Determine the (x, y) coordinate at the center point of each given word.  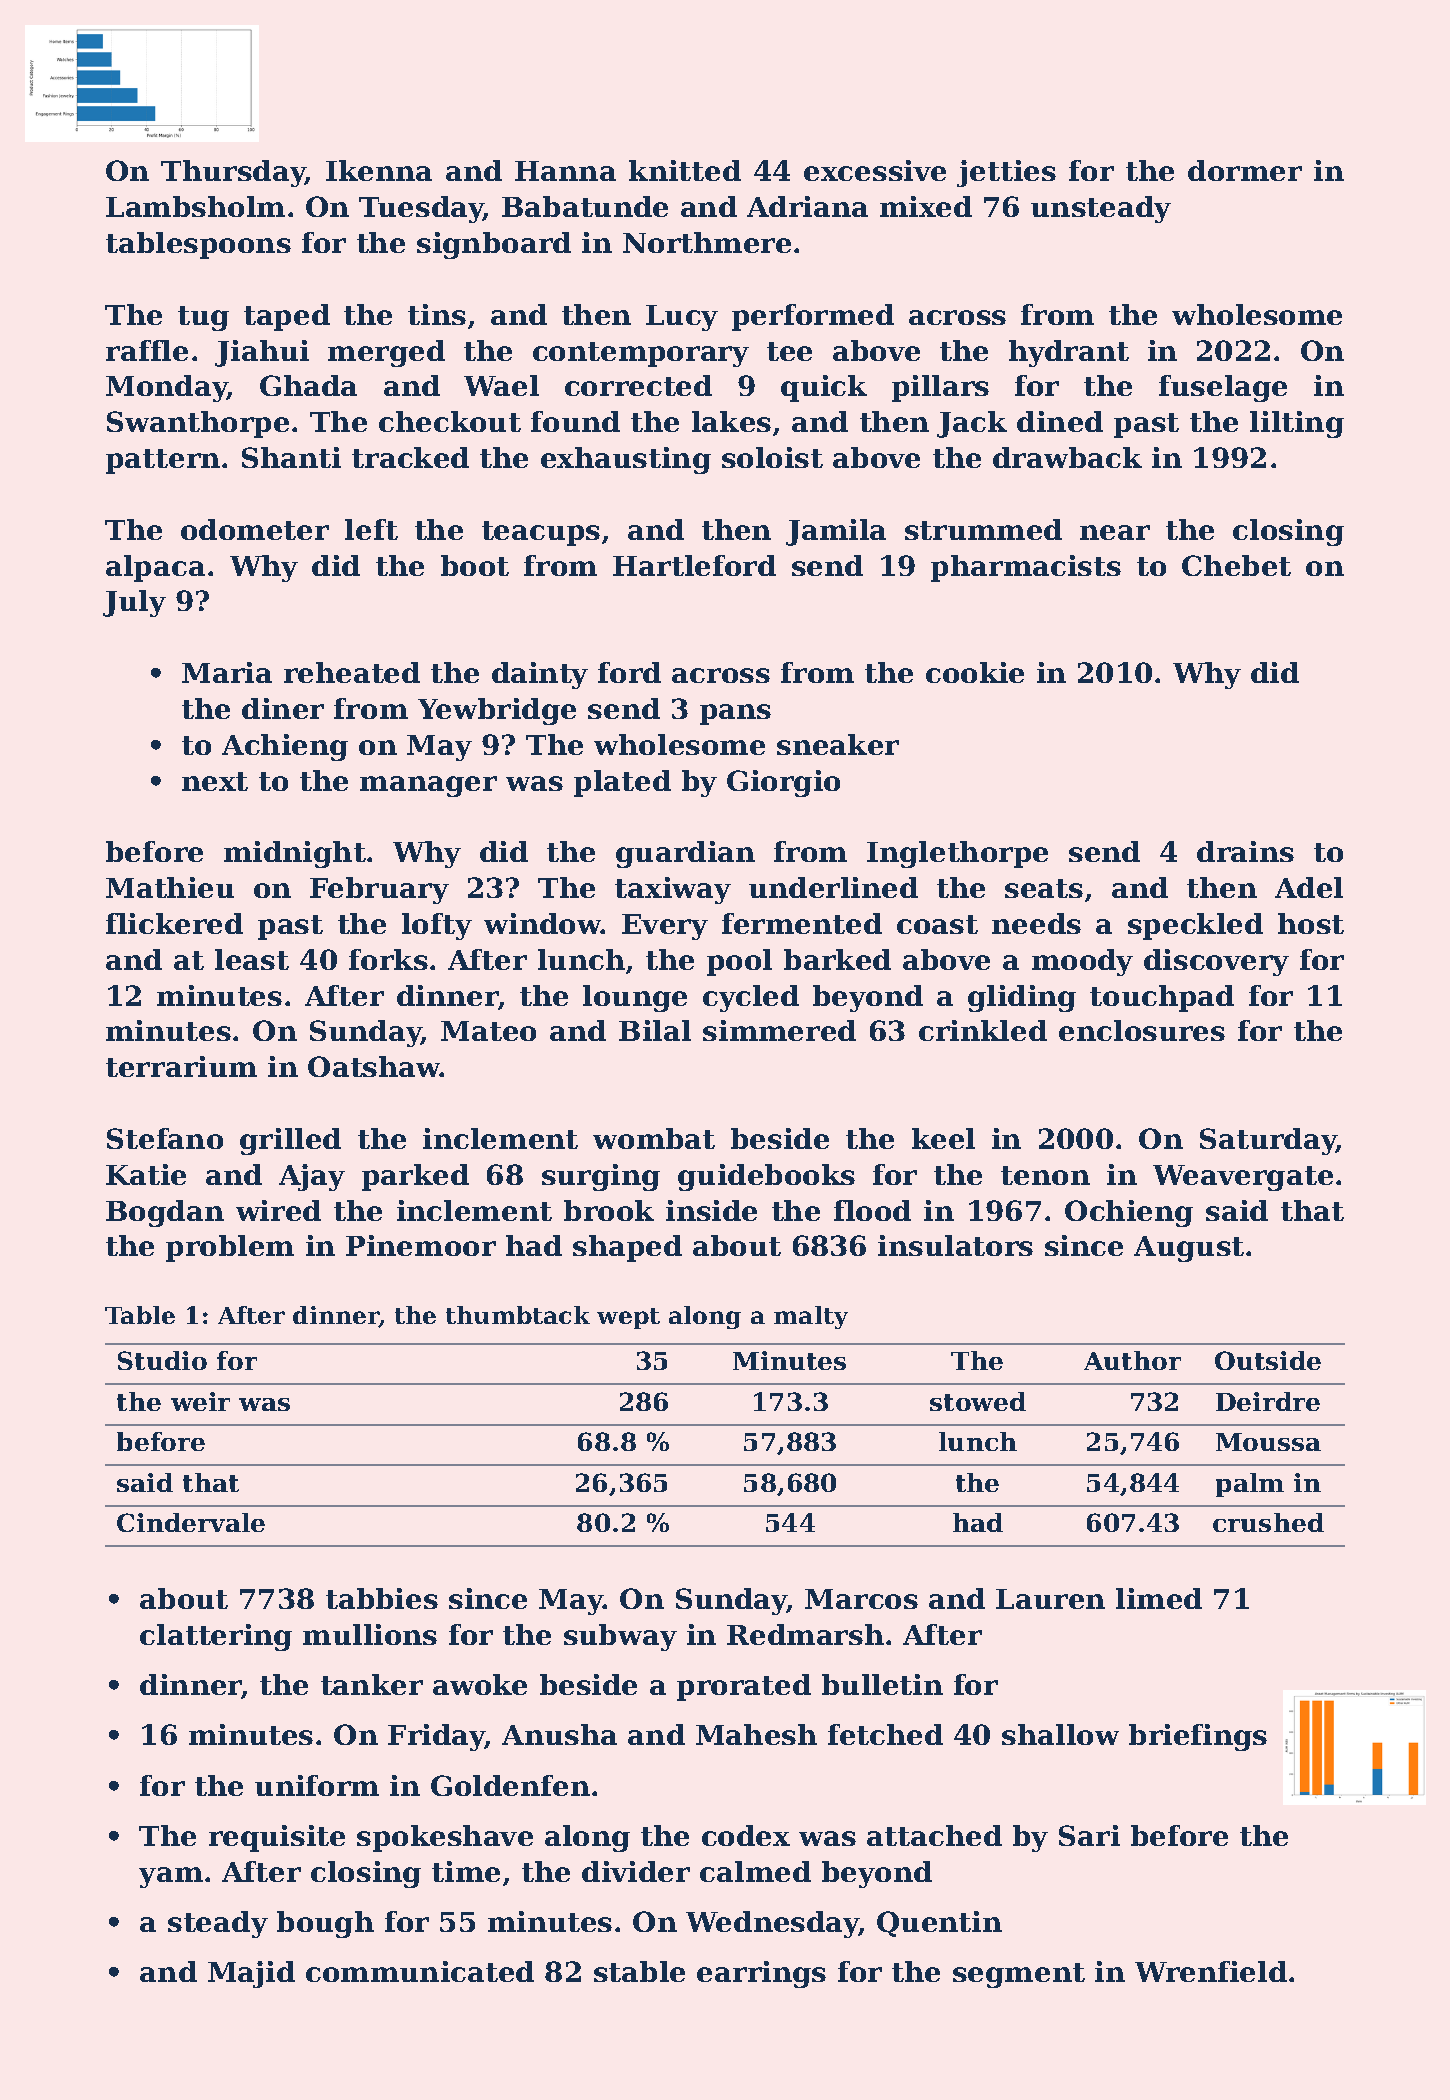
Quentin (939, 1924)
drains (1245, 851)
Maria (227, 672)
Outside (1268, 1360)
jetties (1006, 173)
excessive (875, 170)
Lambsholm (195, 206)
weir (200, 1401)
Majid (251, 1974)
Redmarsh (805, 1634)
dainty (540, 675)
